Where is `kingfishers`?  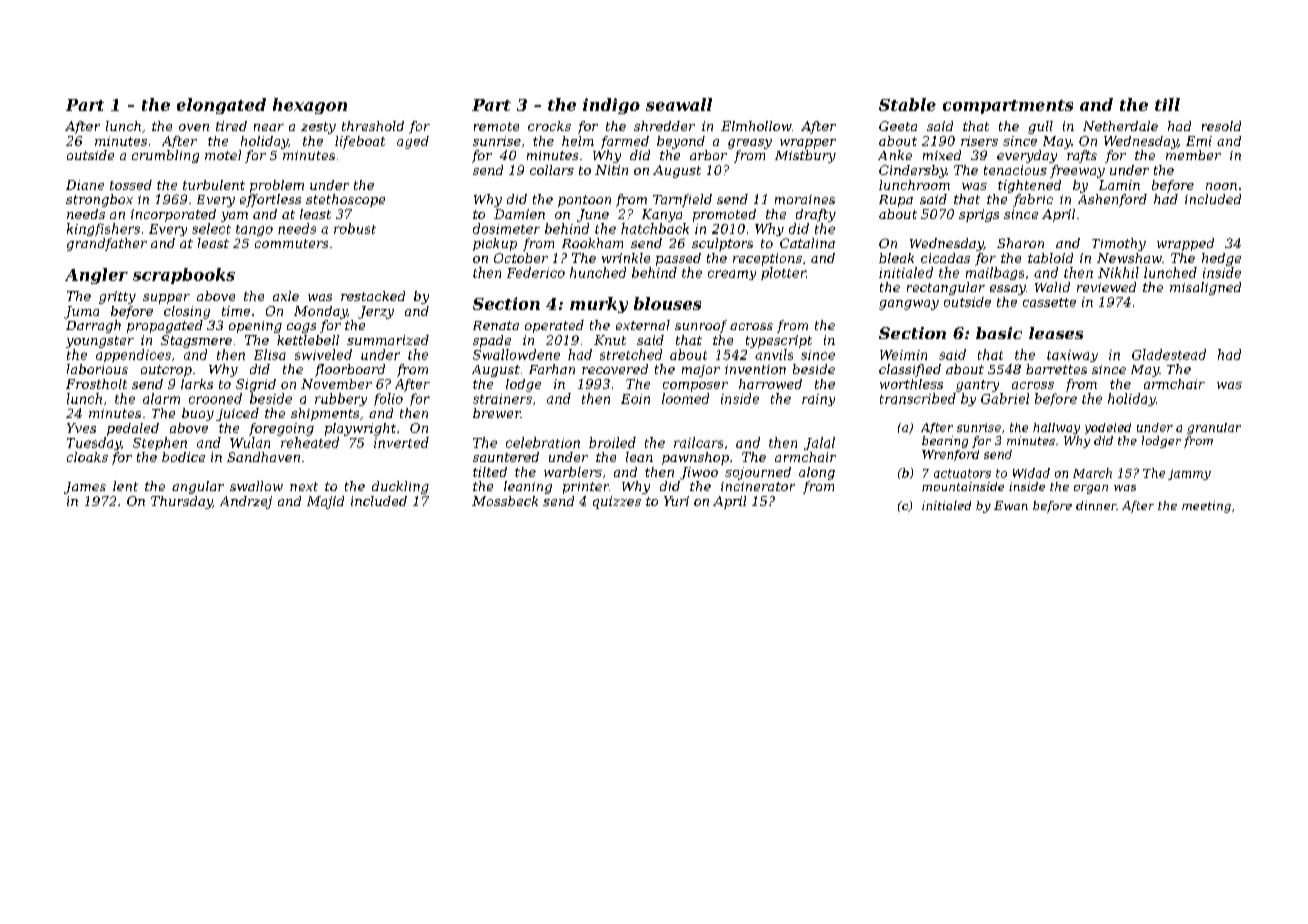
kingfishers is located at coordinates (103, 229).
